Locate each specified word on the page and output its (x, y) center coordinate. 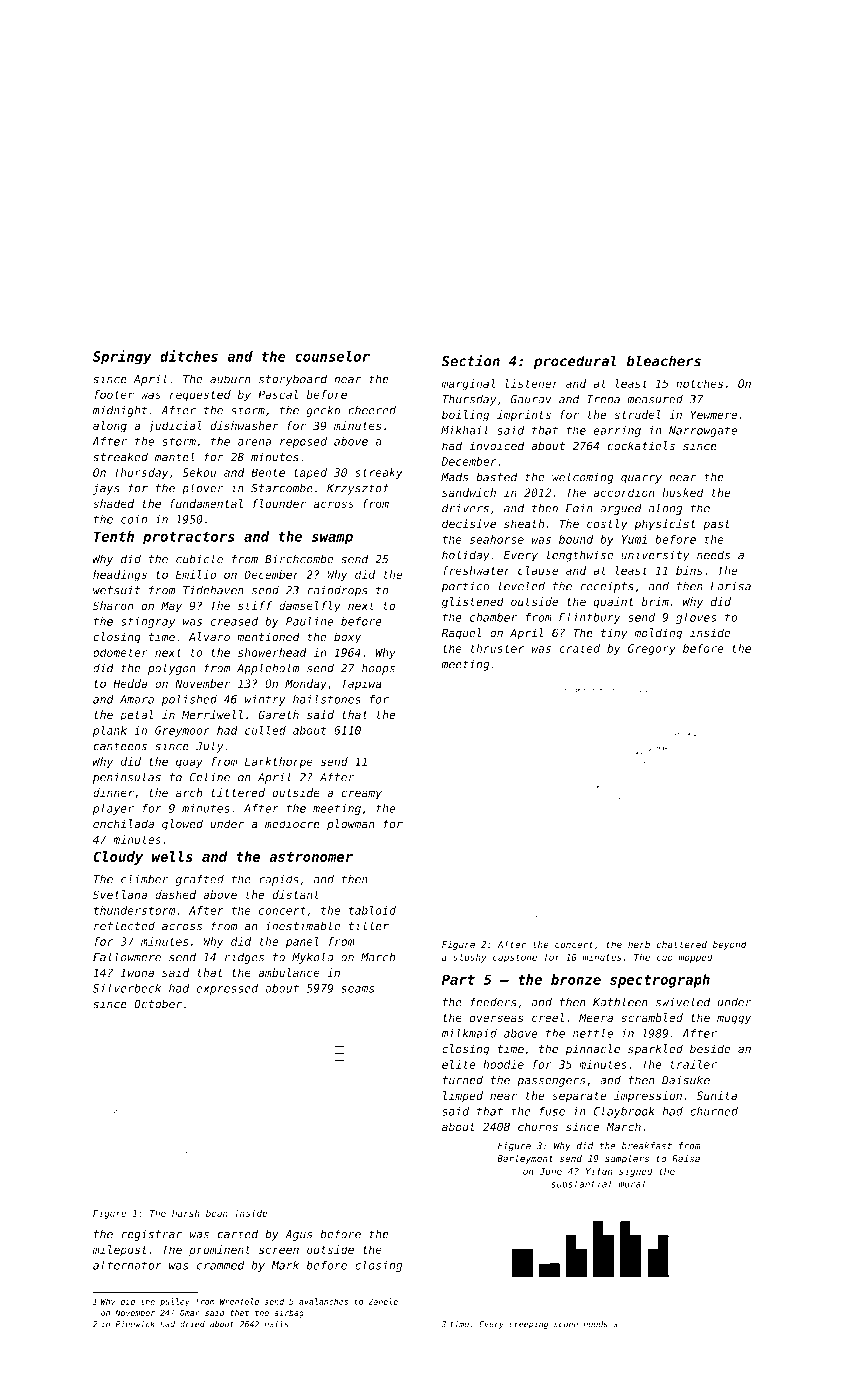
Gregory (652, 649)
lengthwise (580, 556)
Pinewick (135, 1324)
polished (189, 700)
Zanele (383, 1301)
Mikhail (464, 430)
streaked (120, 457)
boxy (347, 638)
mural (632, 1184)
